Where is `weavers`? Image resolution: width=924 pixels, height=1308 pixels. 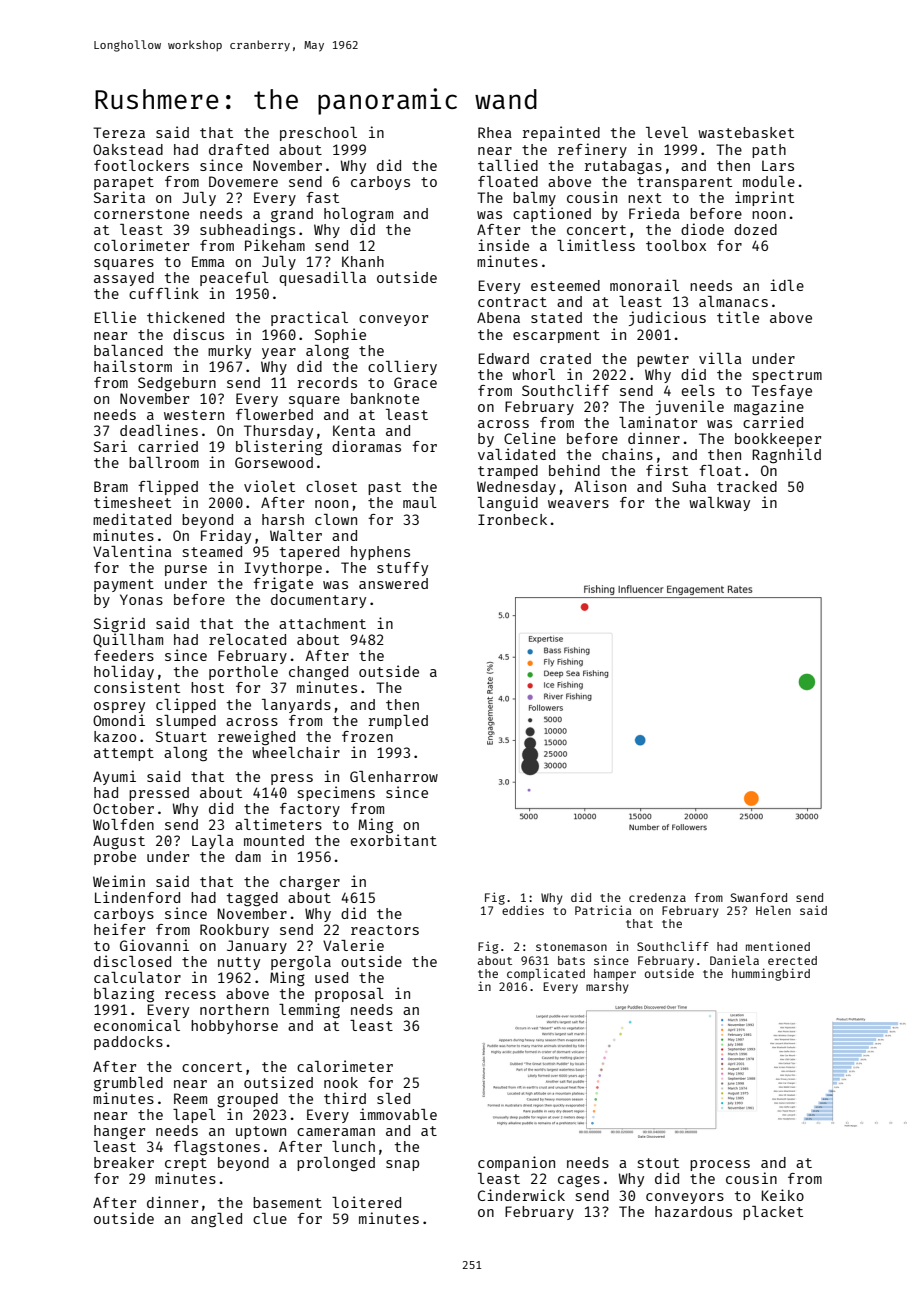 weavers is located at coordinates (578, 504).
